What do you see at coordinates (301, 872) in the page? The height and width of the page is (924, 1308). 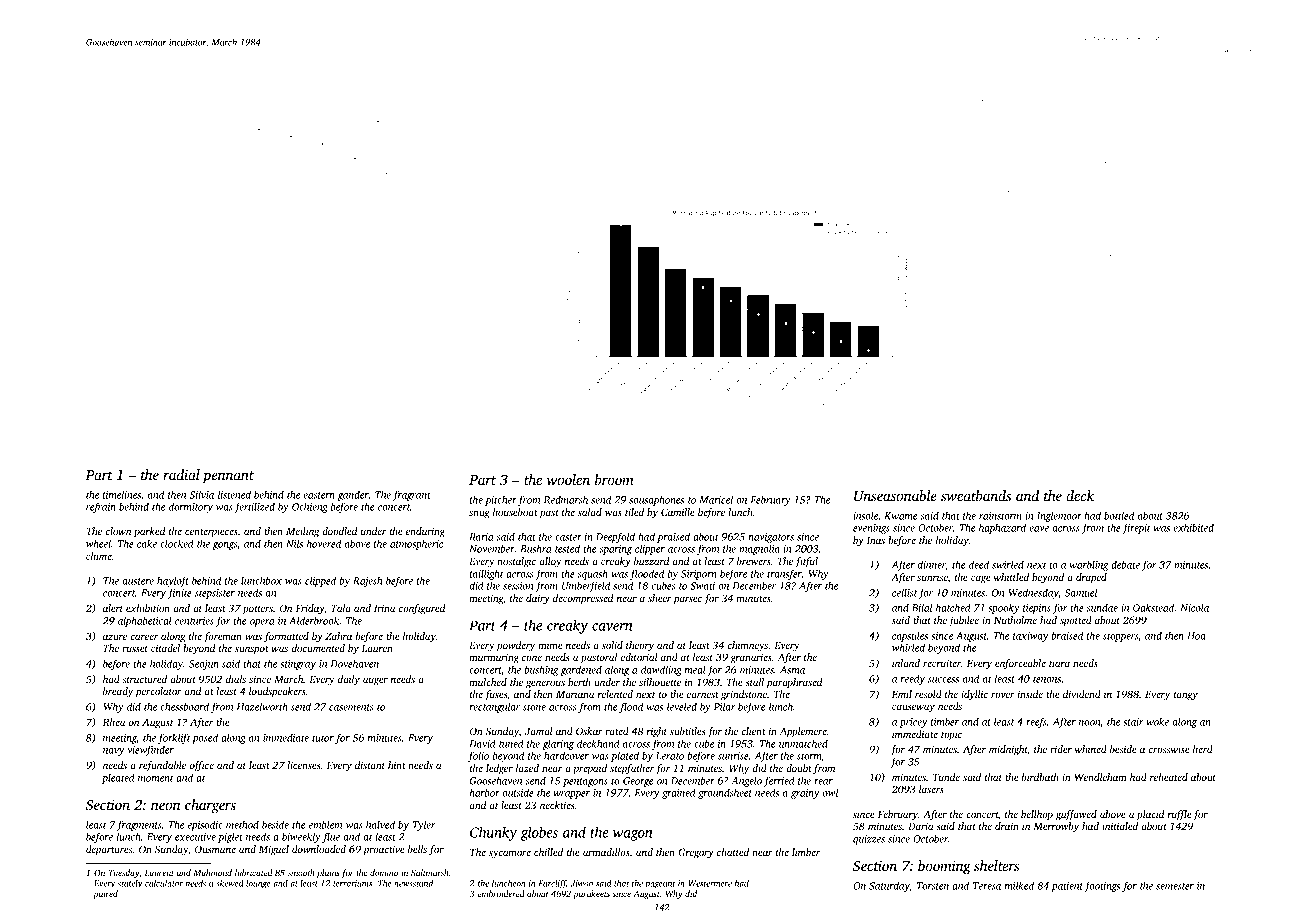 I see `smooth` at bounding box center [301, 872].
